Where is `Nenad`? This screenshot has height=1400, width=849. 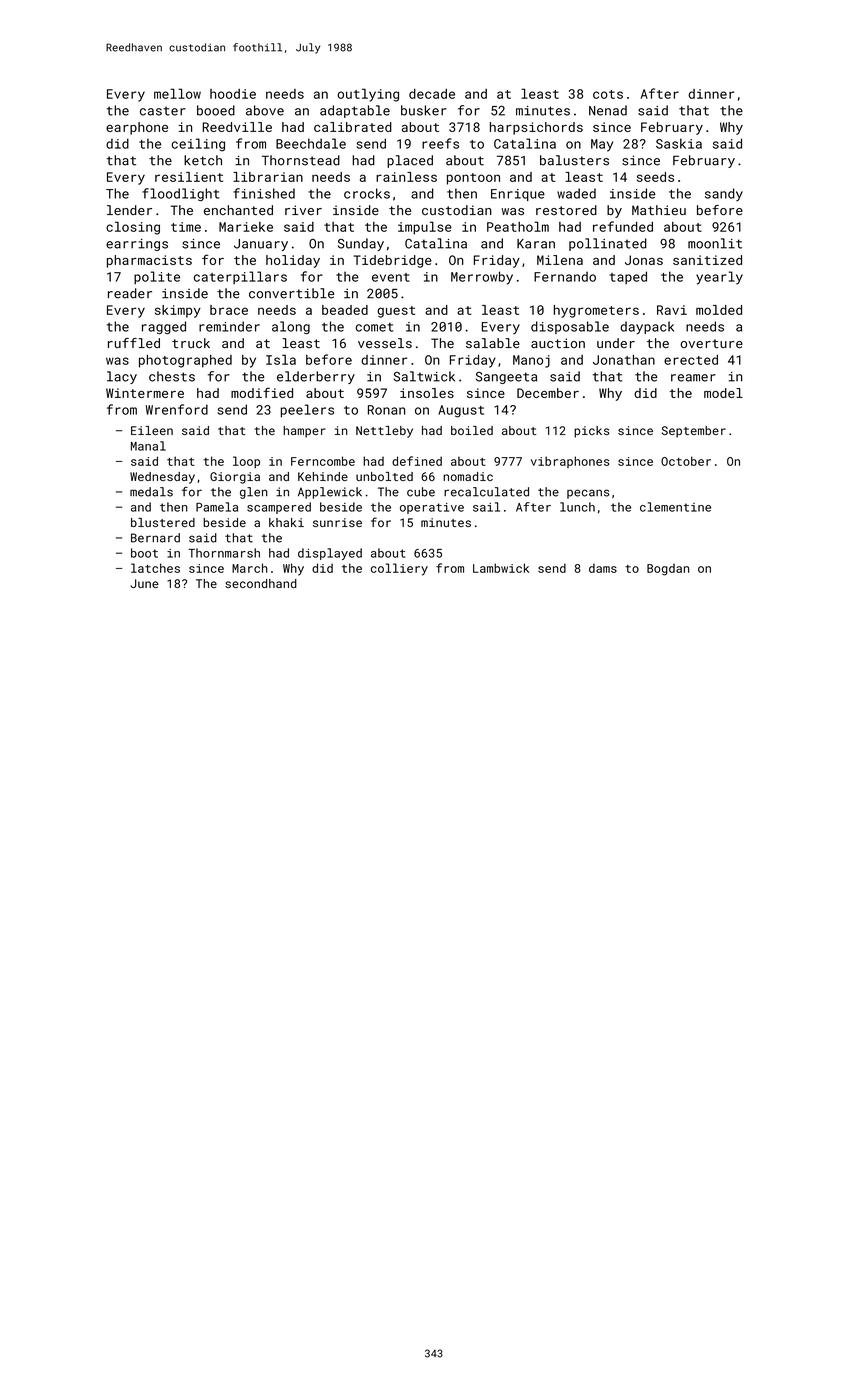
Nenad is located at coordinates (608, 110).
